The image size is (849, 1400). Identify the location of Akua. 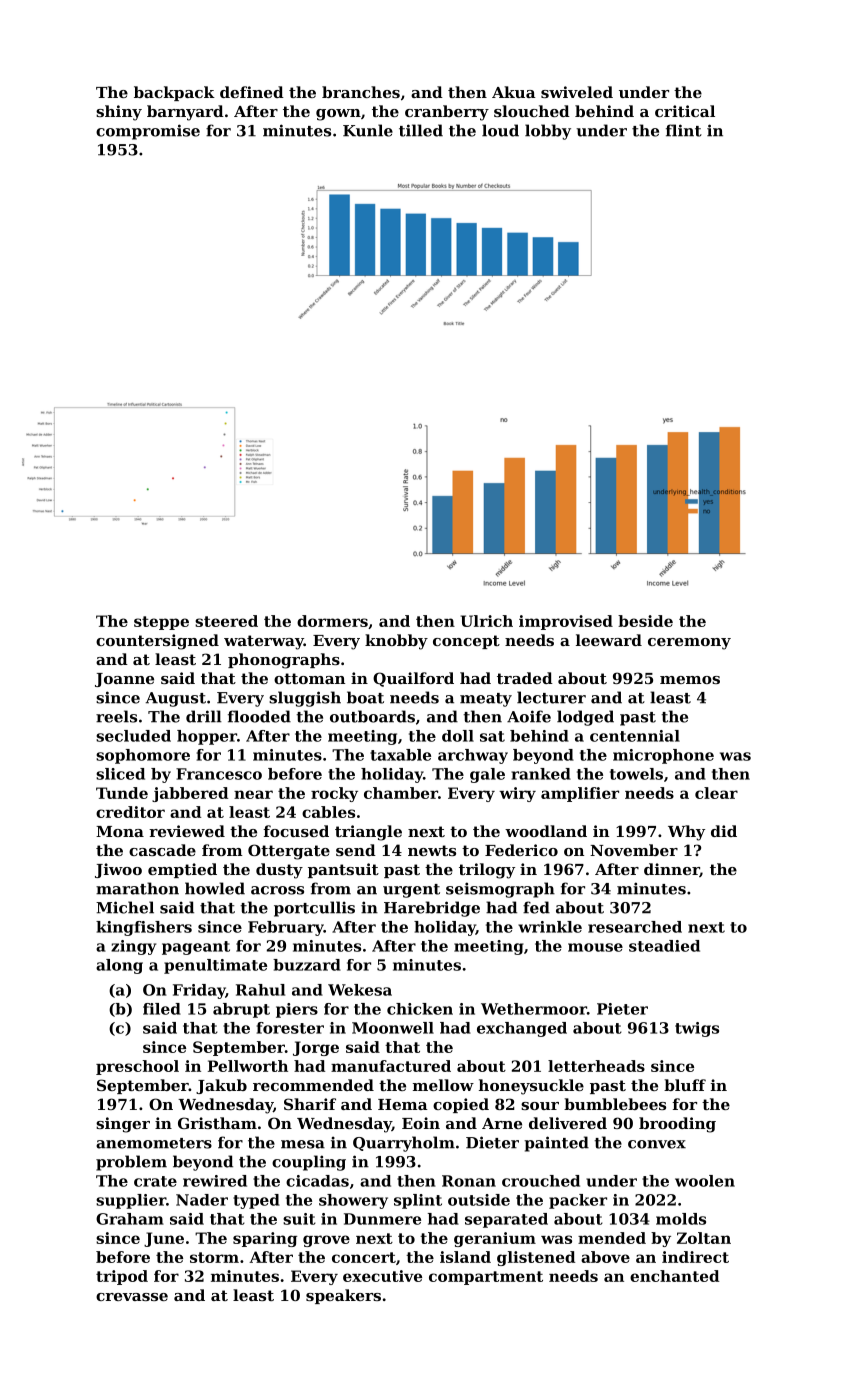
(514, 92).
